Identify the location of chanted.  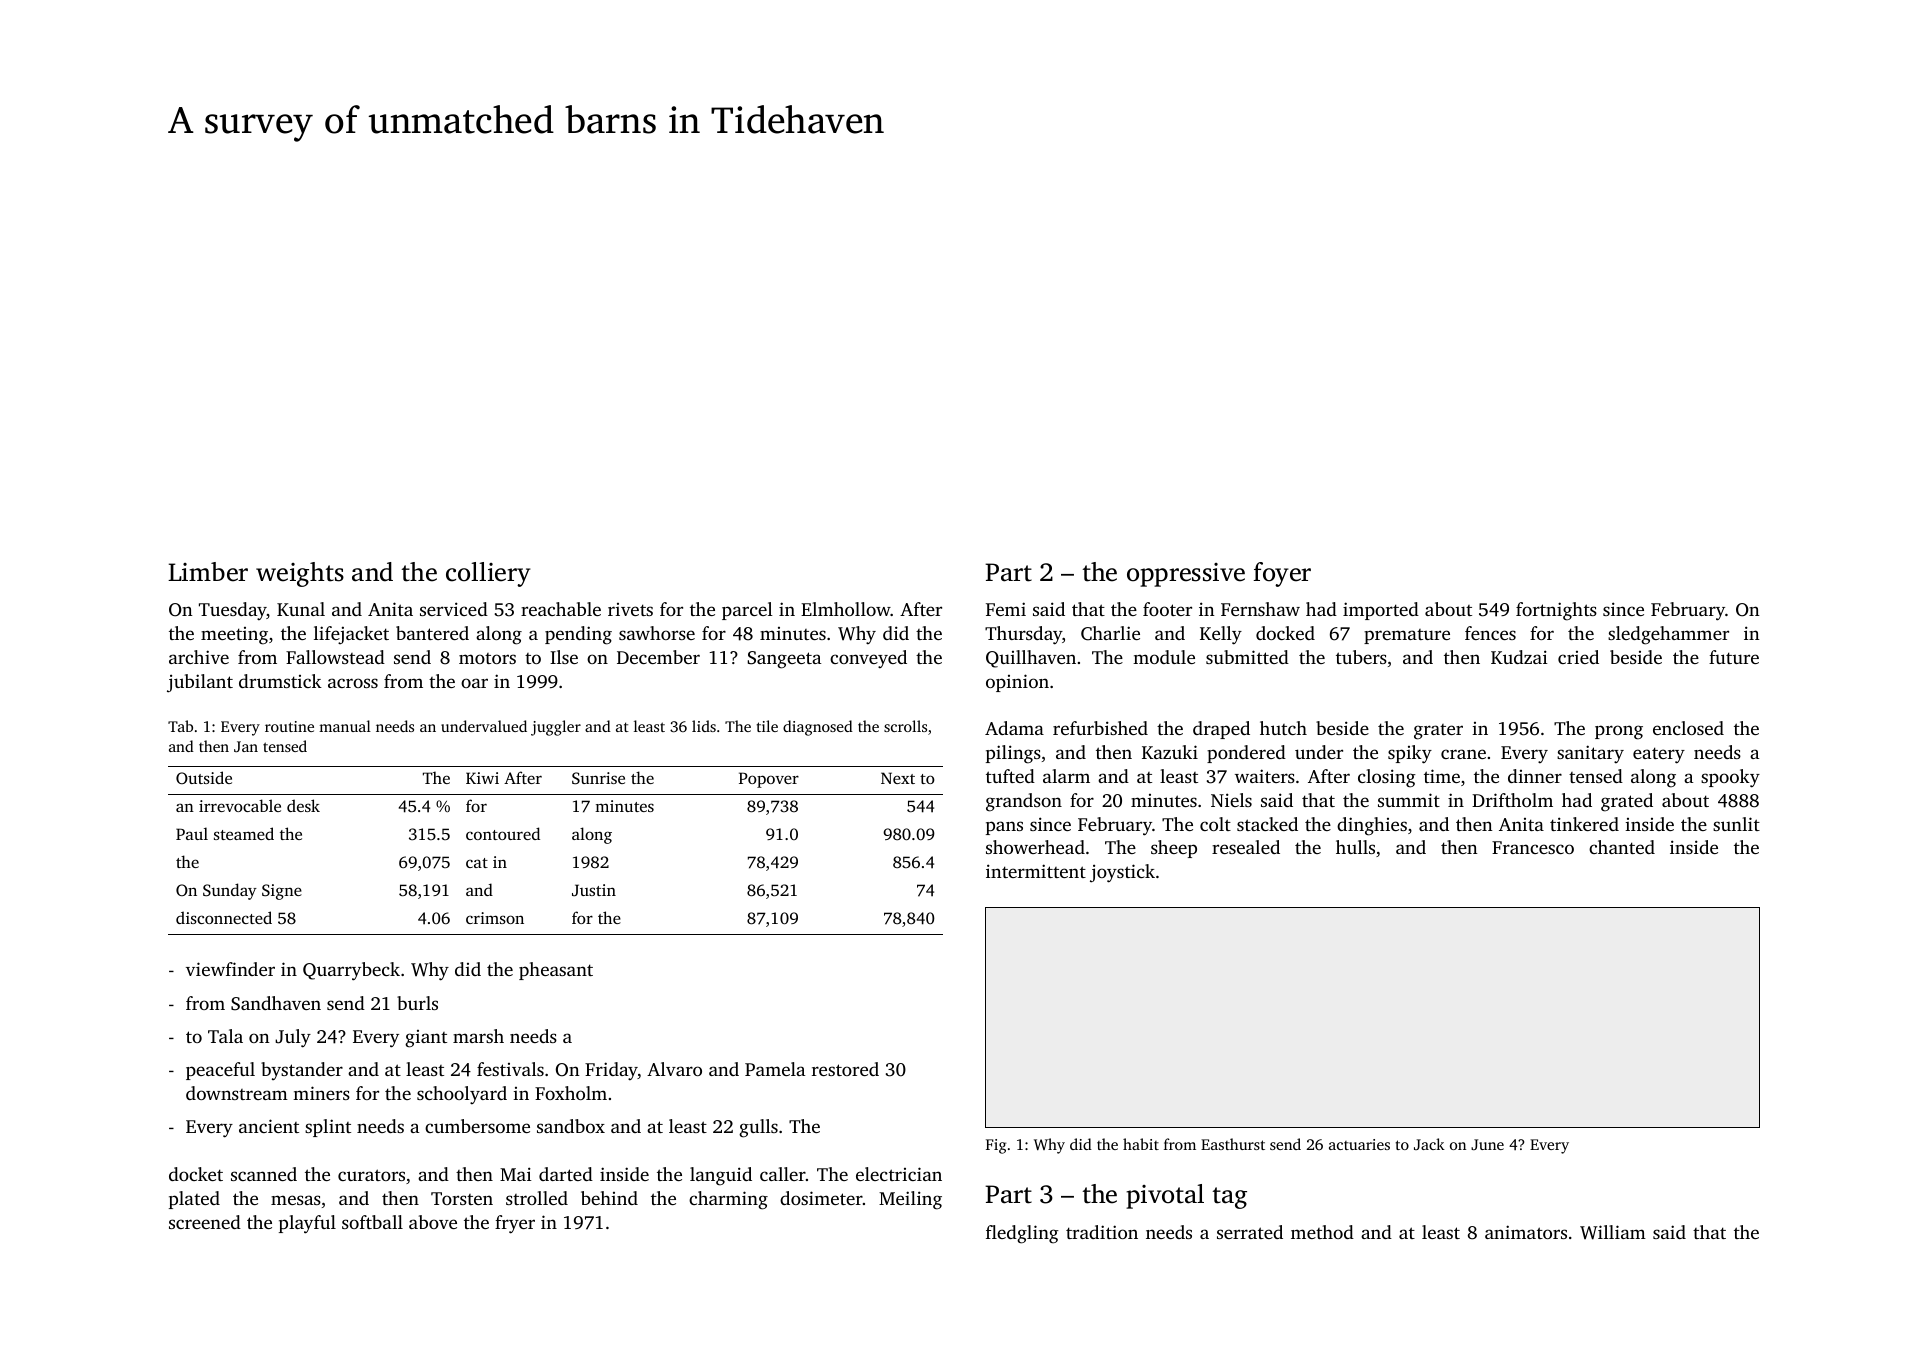
(1622, 847).
